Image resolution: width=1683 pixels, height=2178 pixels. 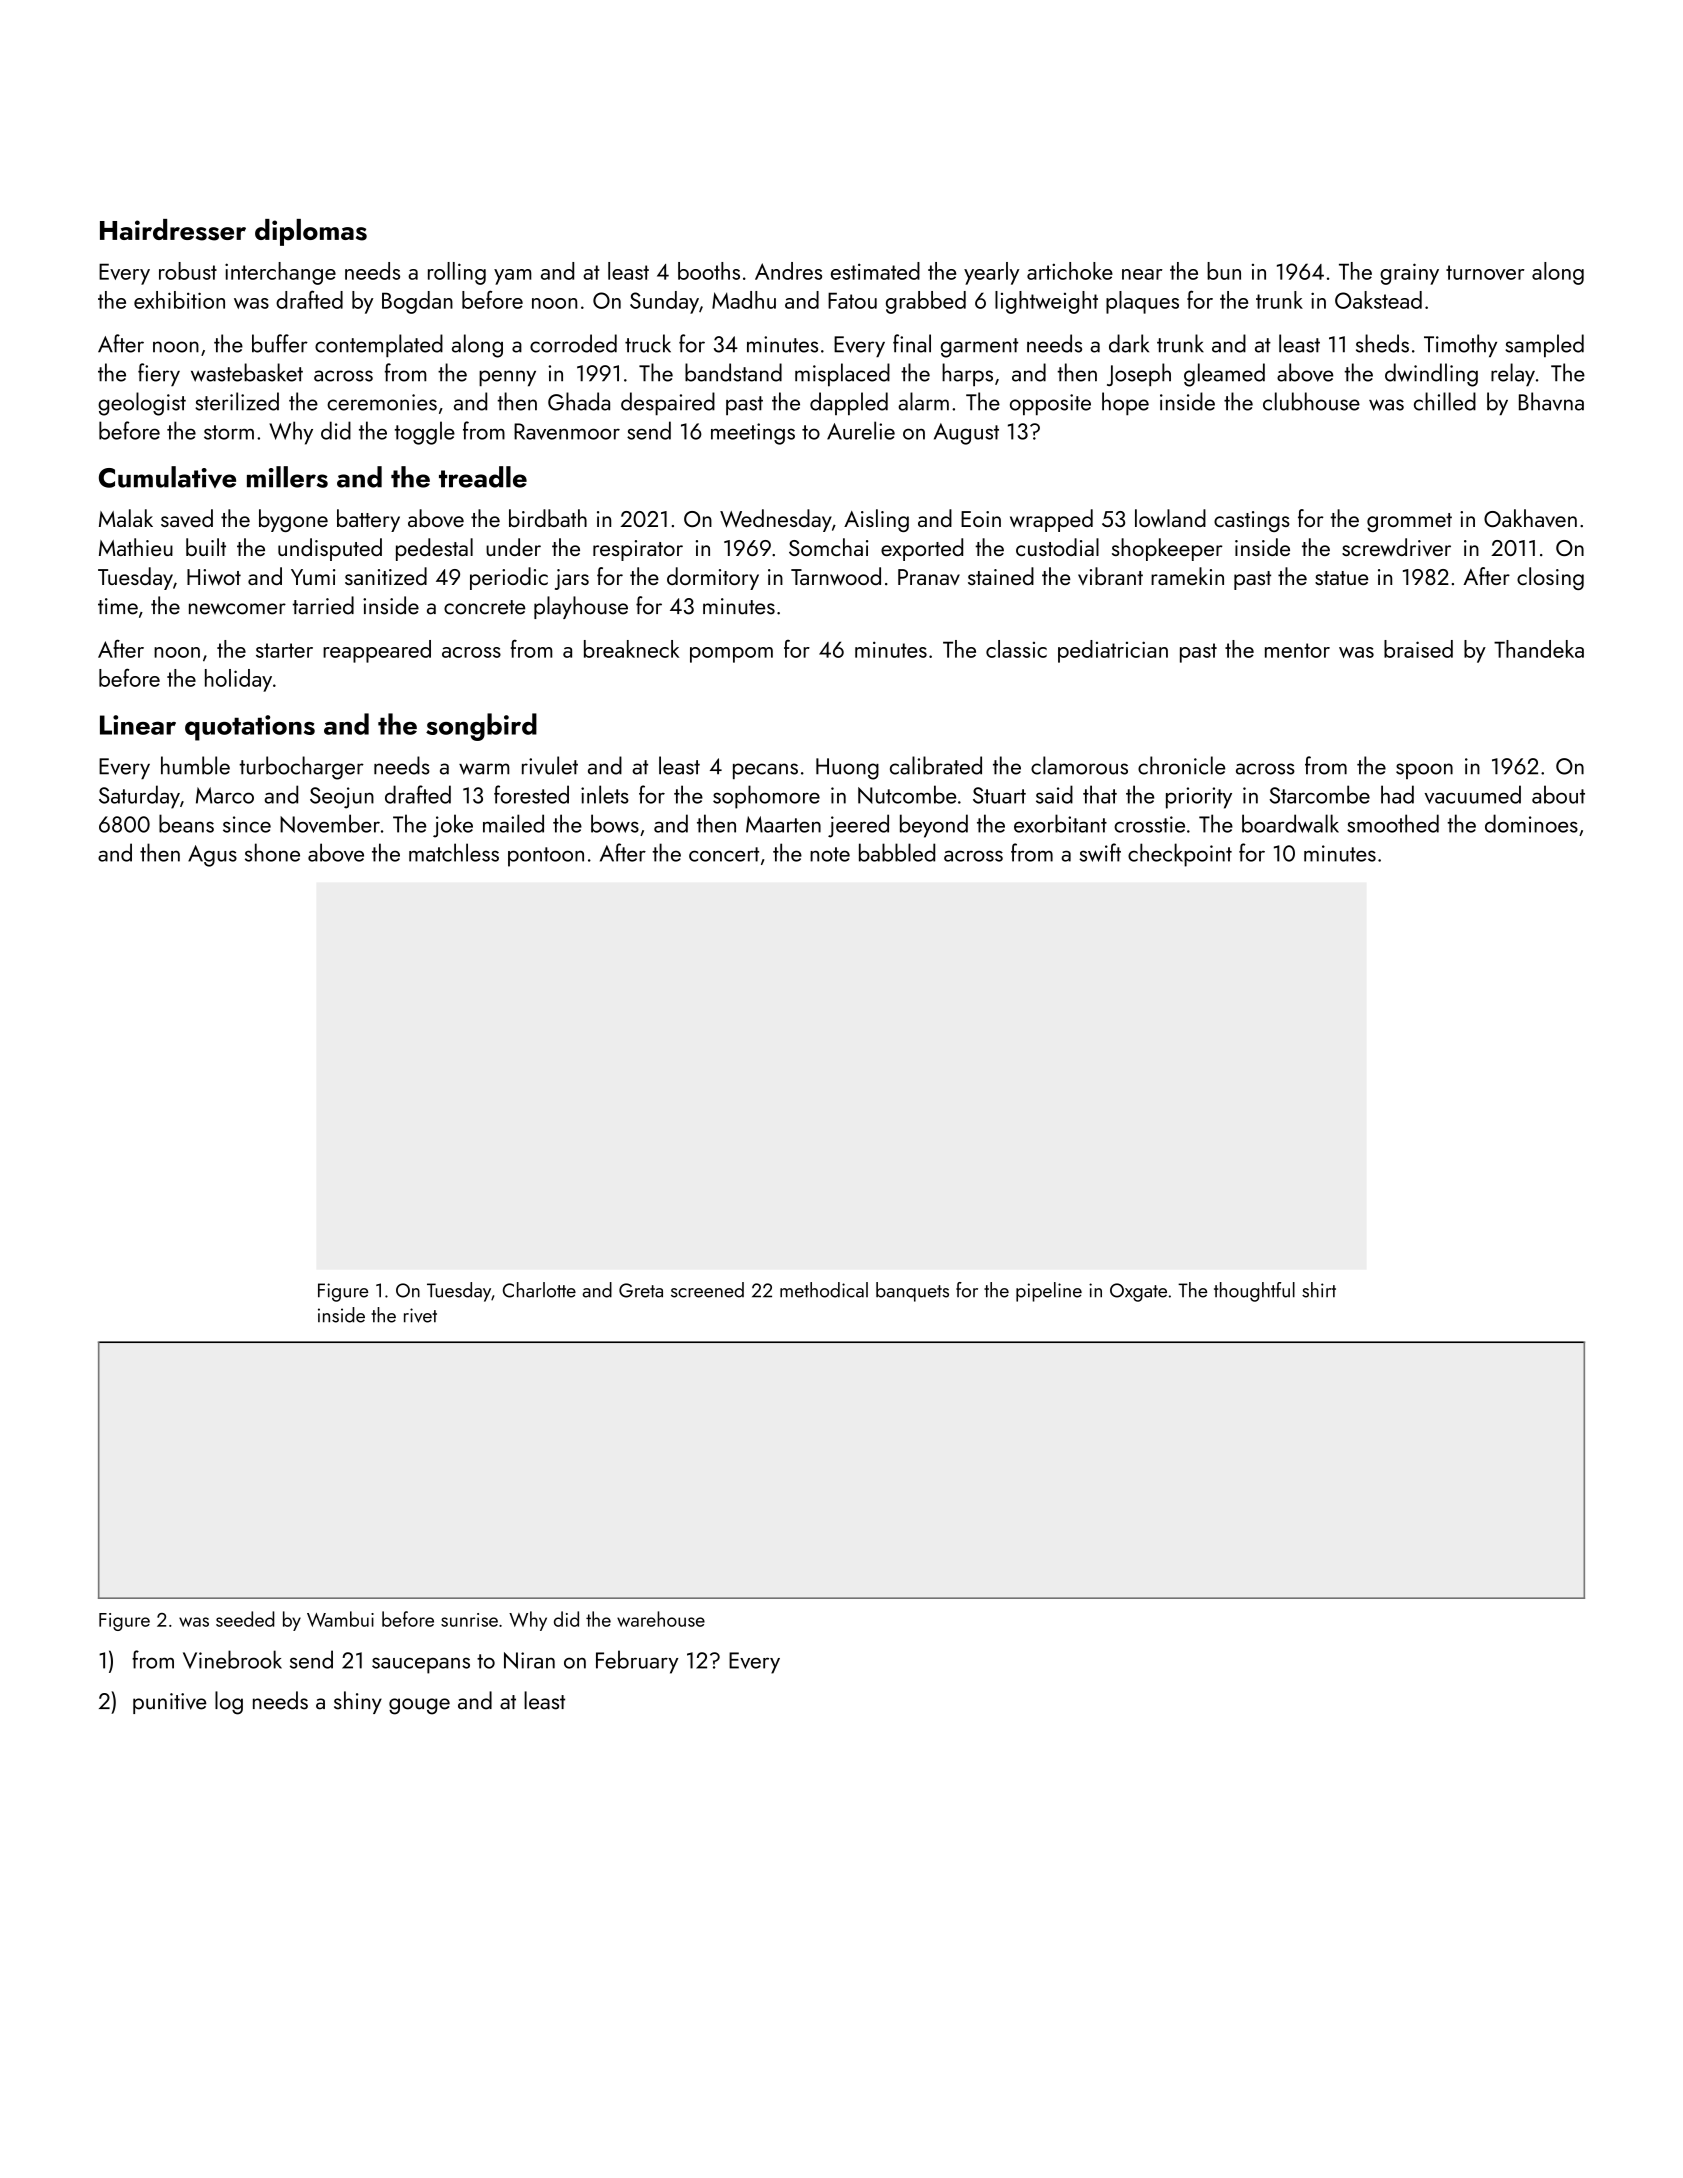 I want to click on rivet, so click(x=420, y=1315).
